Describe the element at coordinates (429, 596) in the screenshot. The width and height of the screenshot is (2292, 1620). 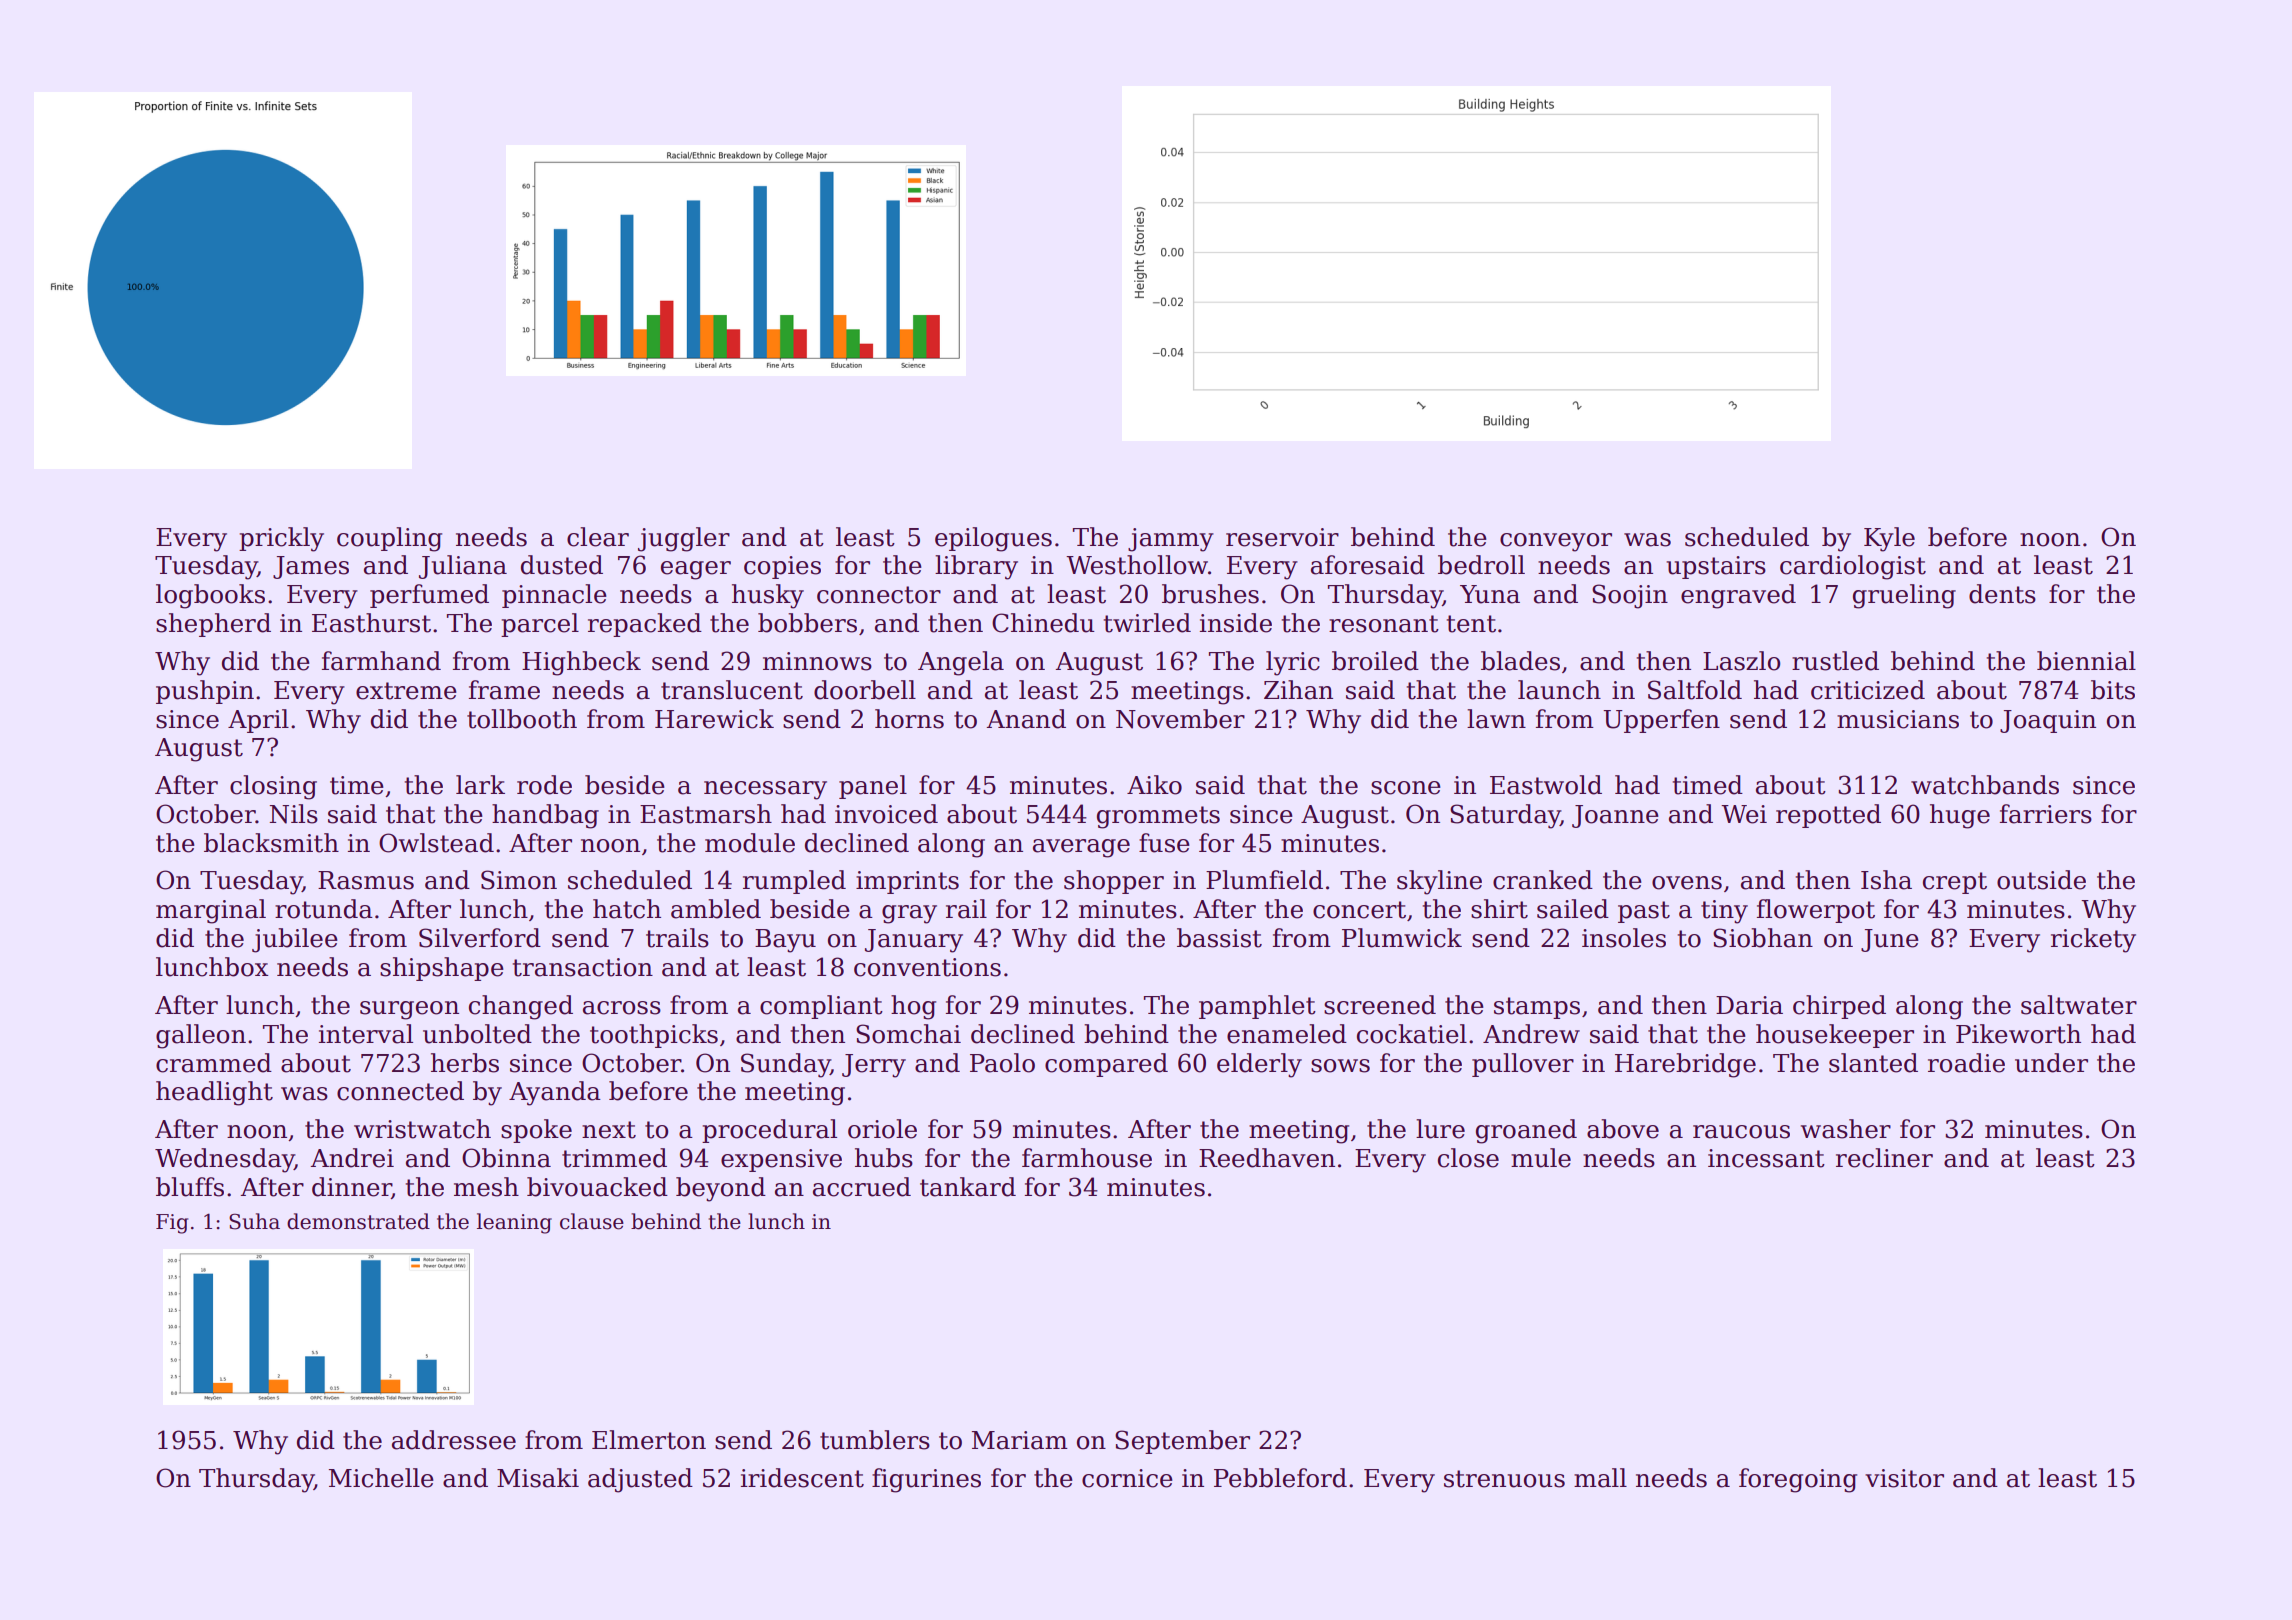
I see `perfumed` at that location.
